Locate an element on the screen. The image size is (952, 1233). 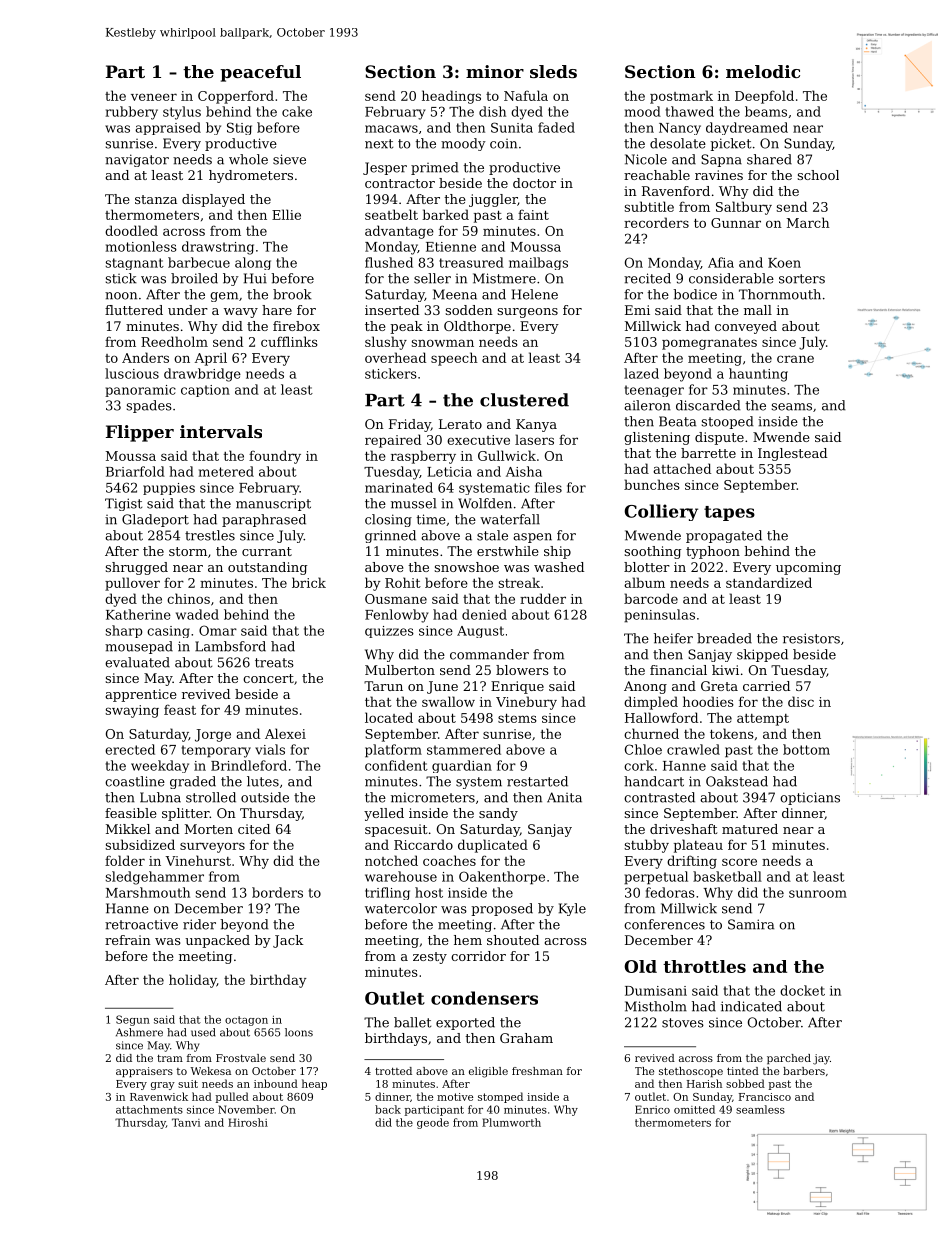
conveyed is located at coordinates (746, 327).
